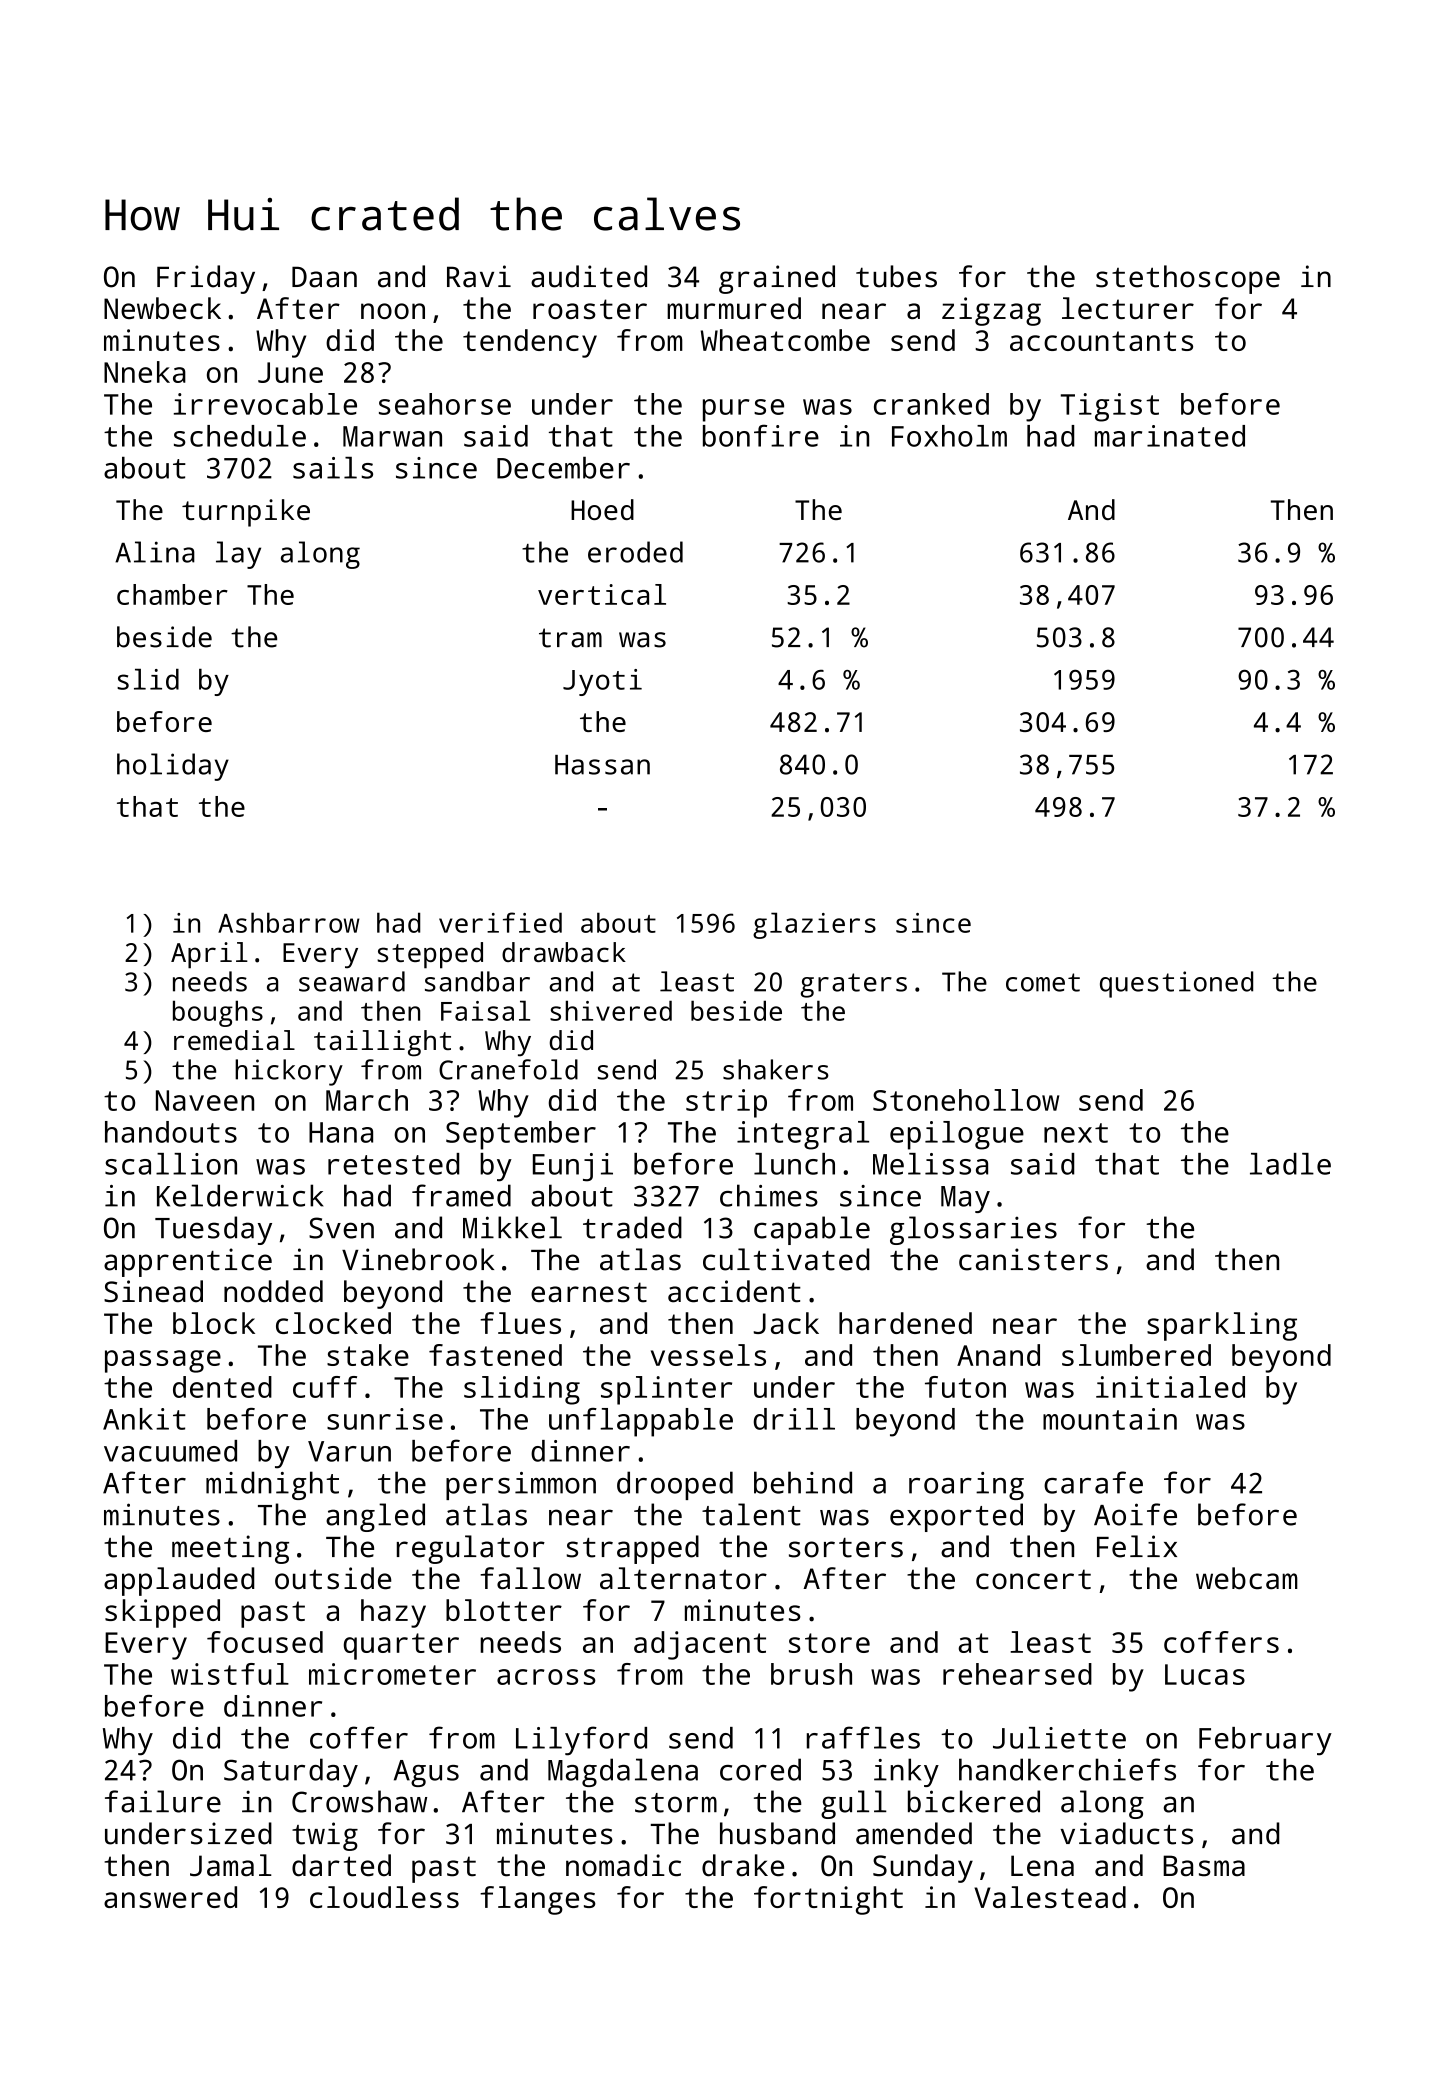 The height and width of the screenshot is (2100, 1450). I want to click on Daan, so click(324, 277).
